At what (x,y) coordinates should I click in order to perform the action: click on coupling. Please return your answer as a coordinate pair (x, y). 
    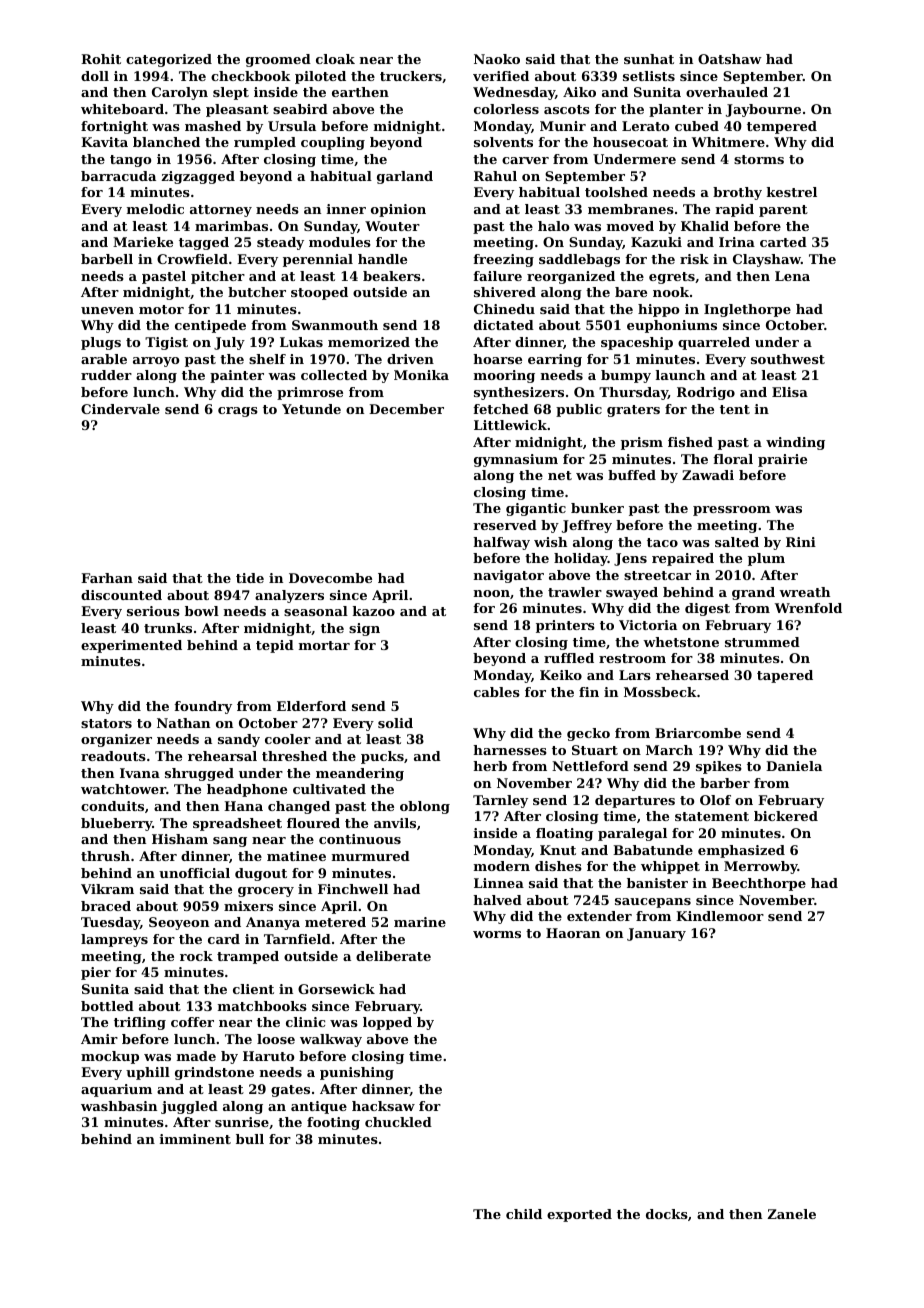
    Looking at the image, I should click on (333, 143).
